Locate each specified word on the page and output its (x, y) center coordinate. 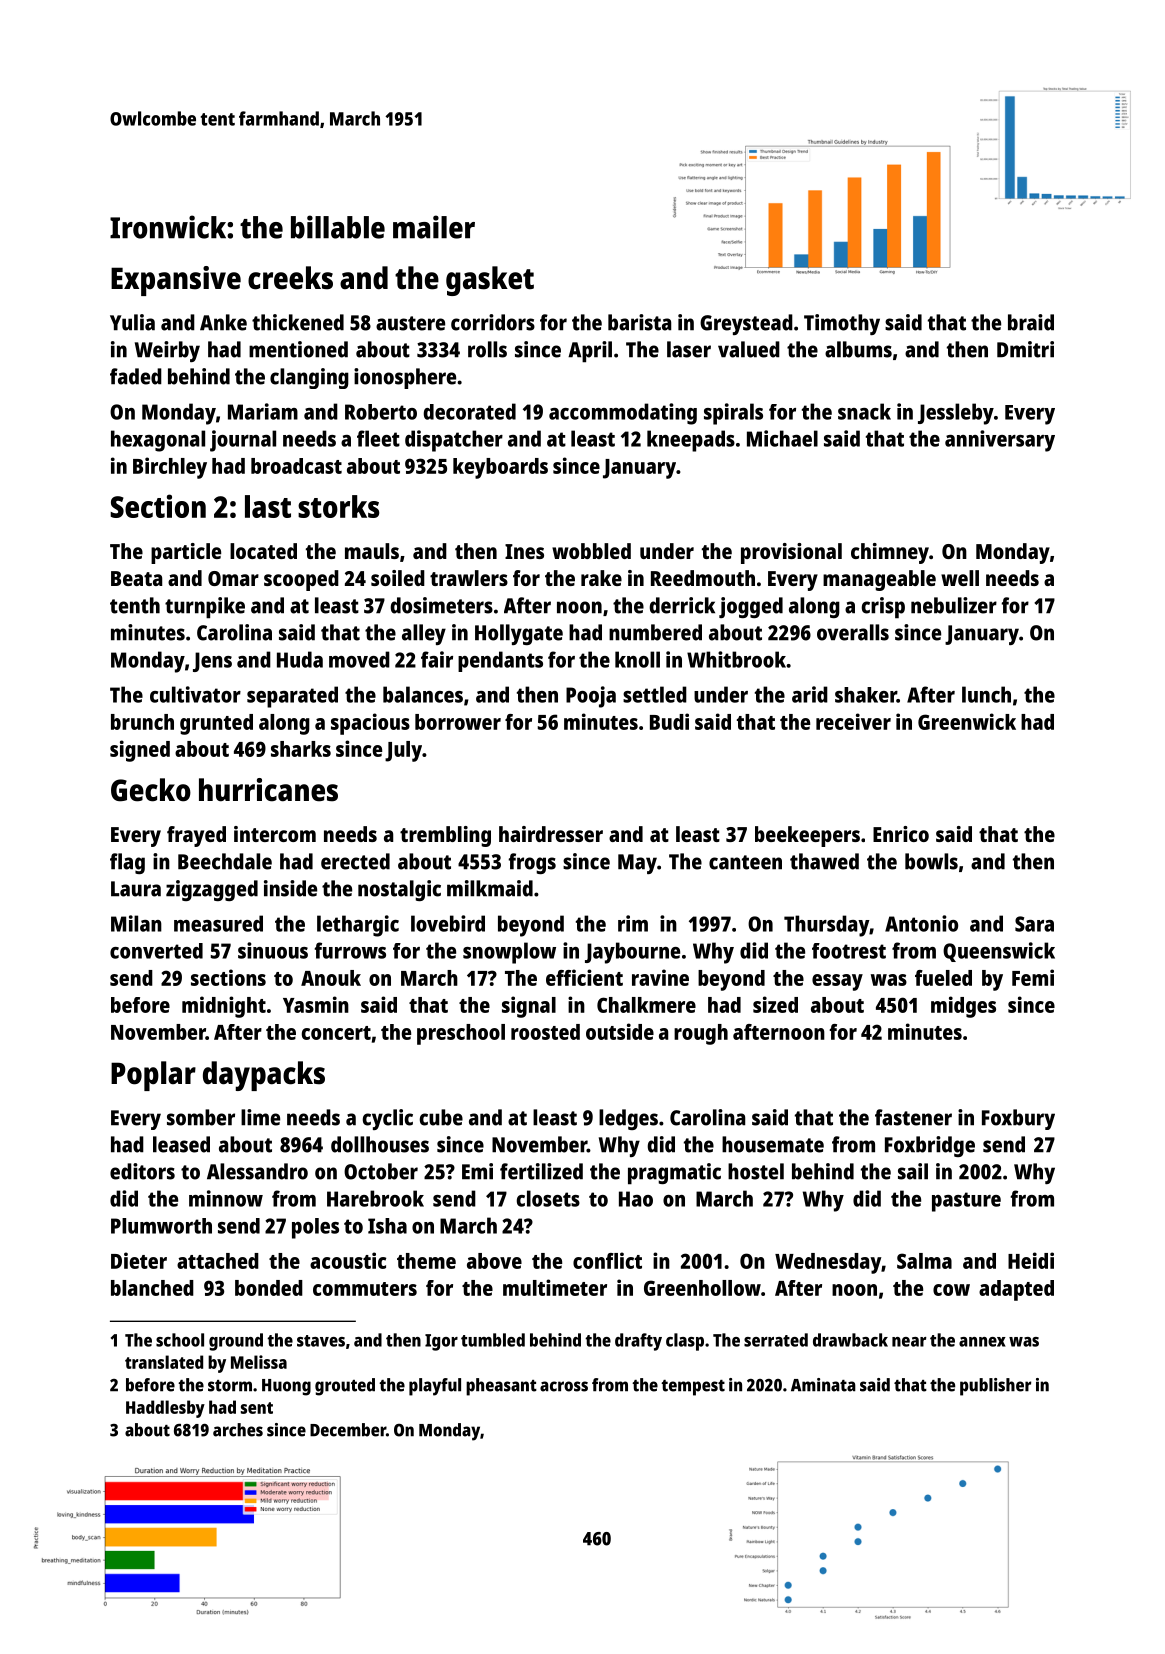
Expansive (176, 281)
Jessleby (956, 414)
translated (164, 1362)
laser (689, 349)
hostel (756, 1171)
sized (775, 1004)
